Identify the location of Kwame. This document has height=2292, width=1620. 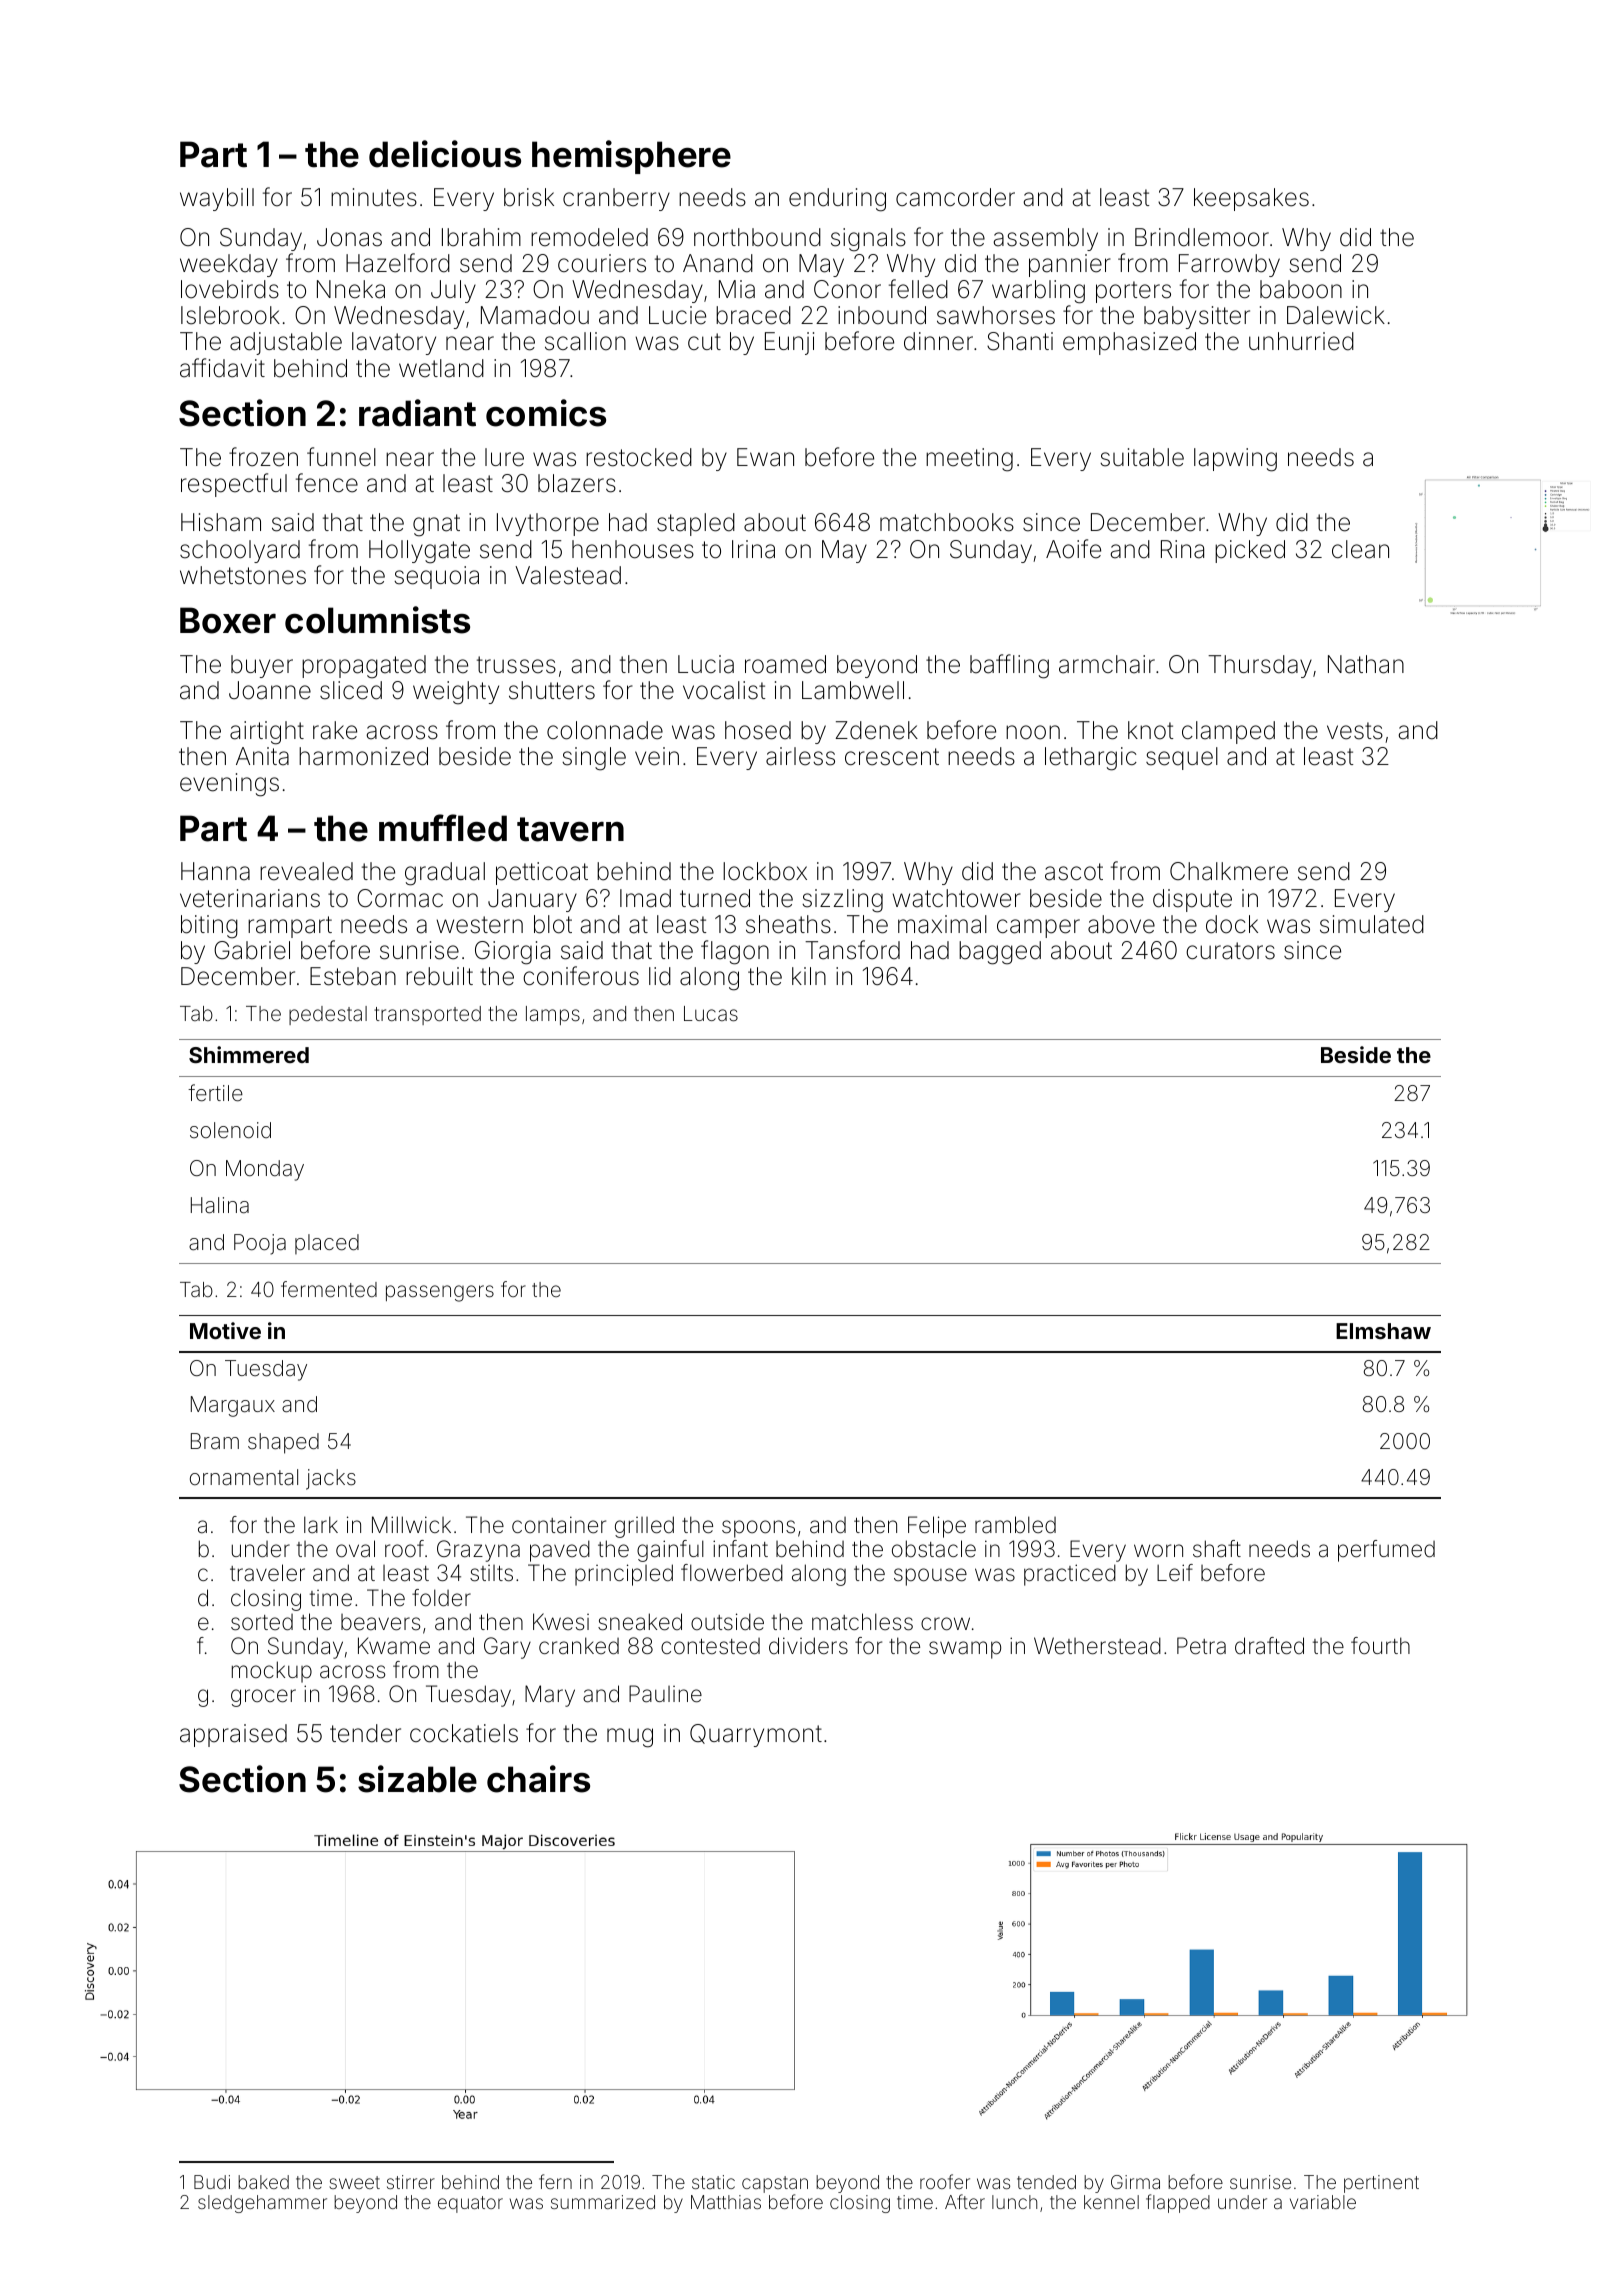
(394, 1646).
